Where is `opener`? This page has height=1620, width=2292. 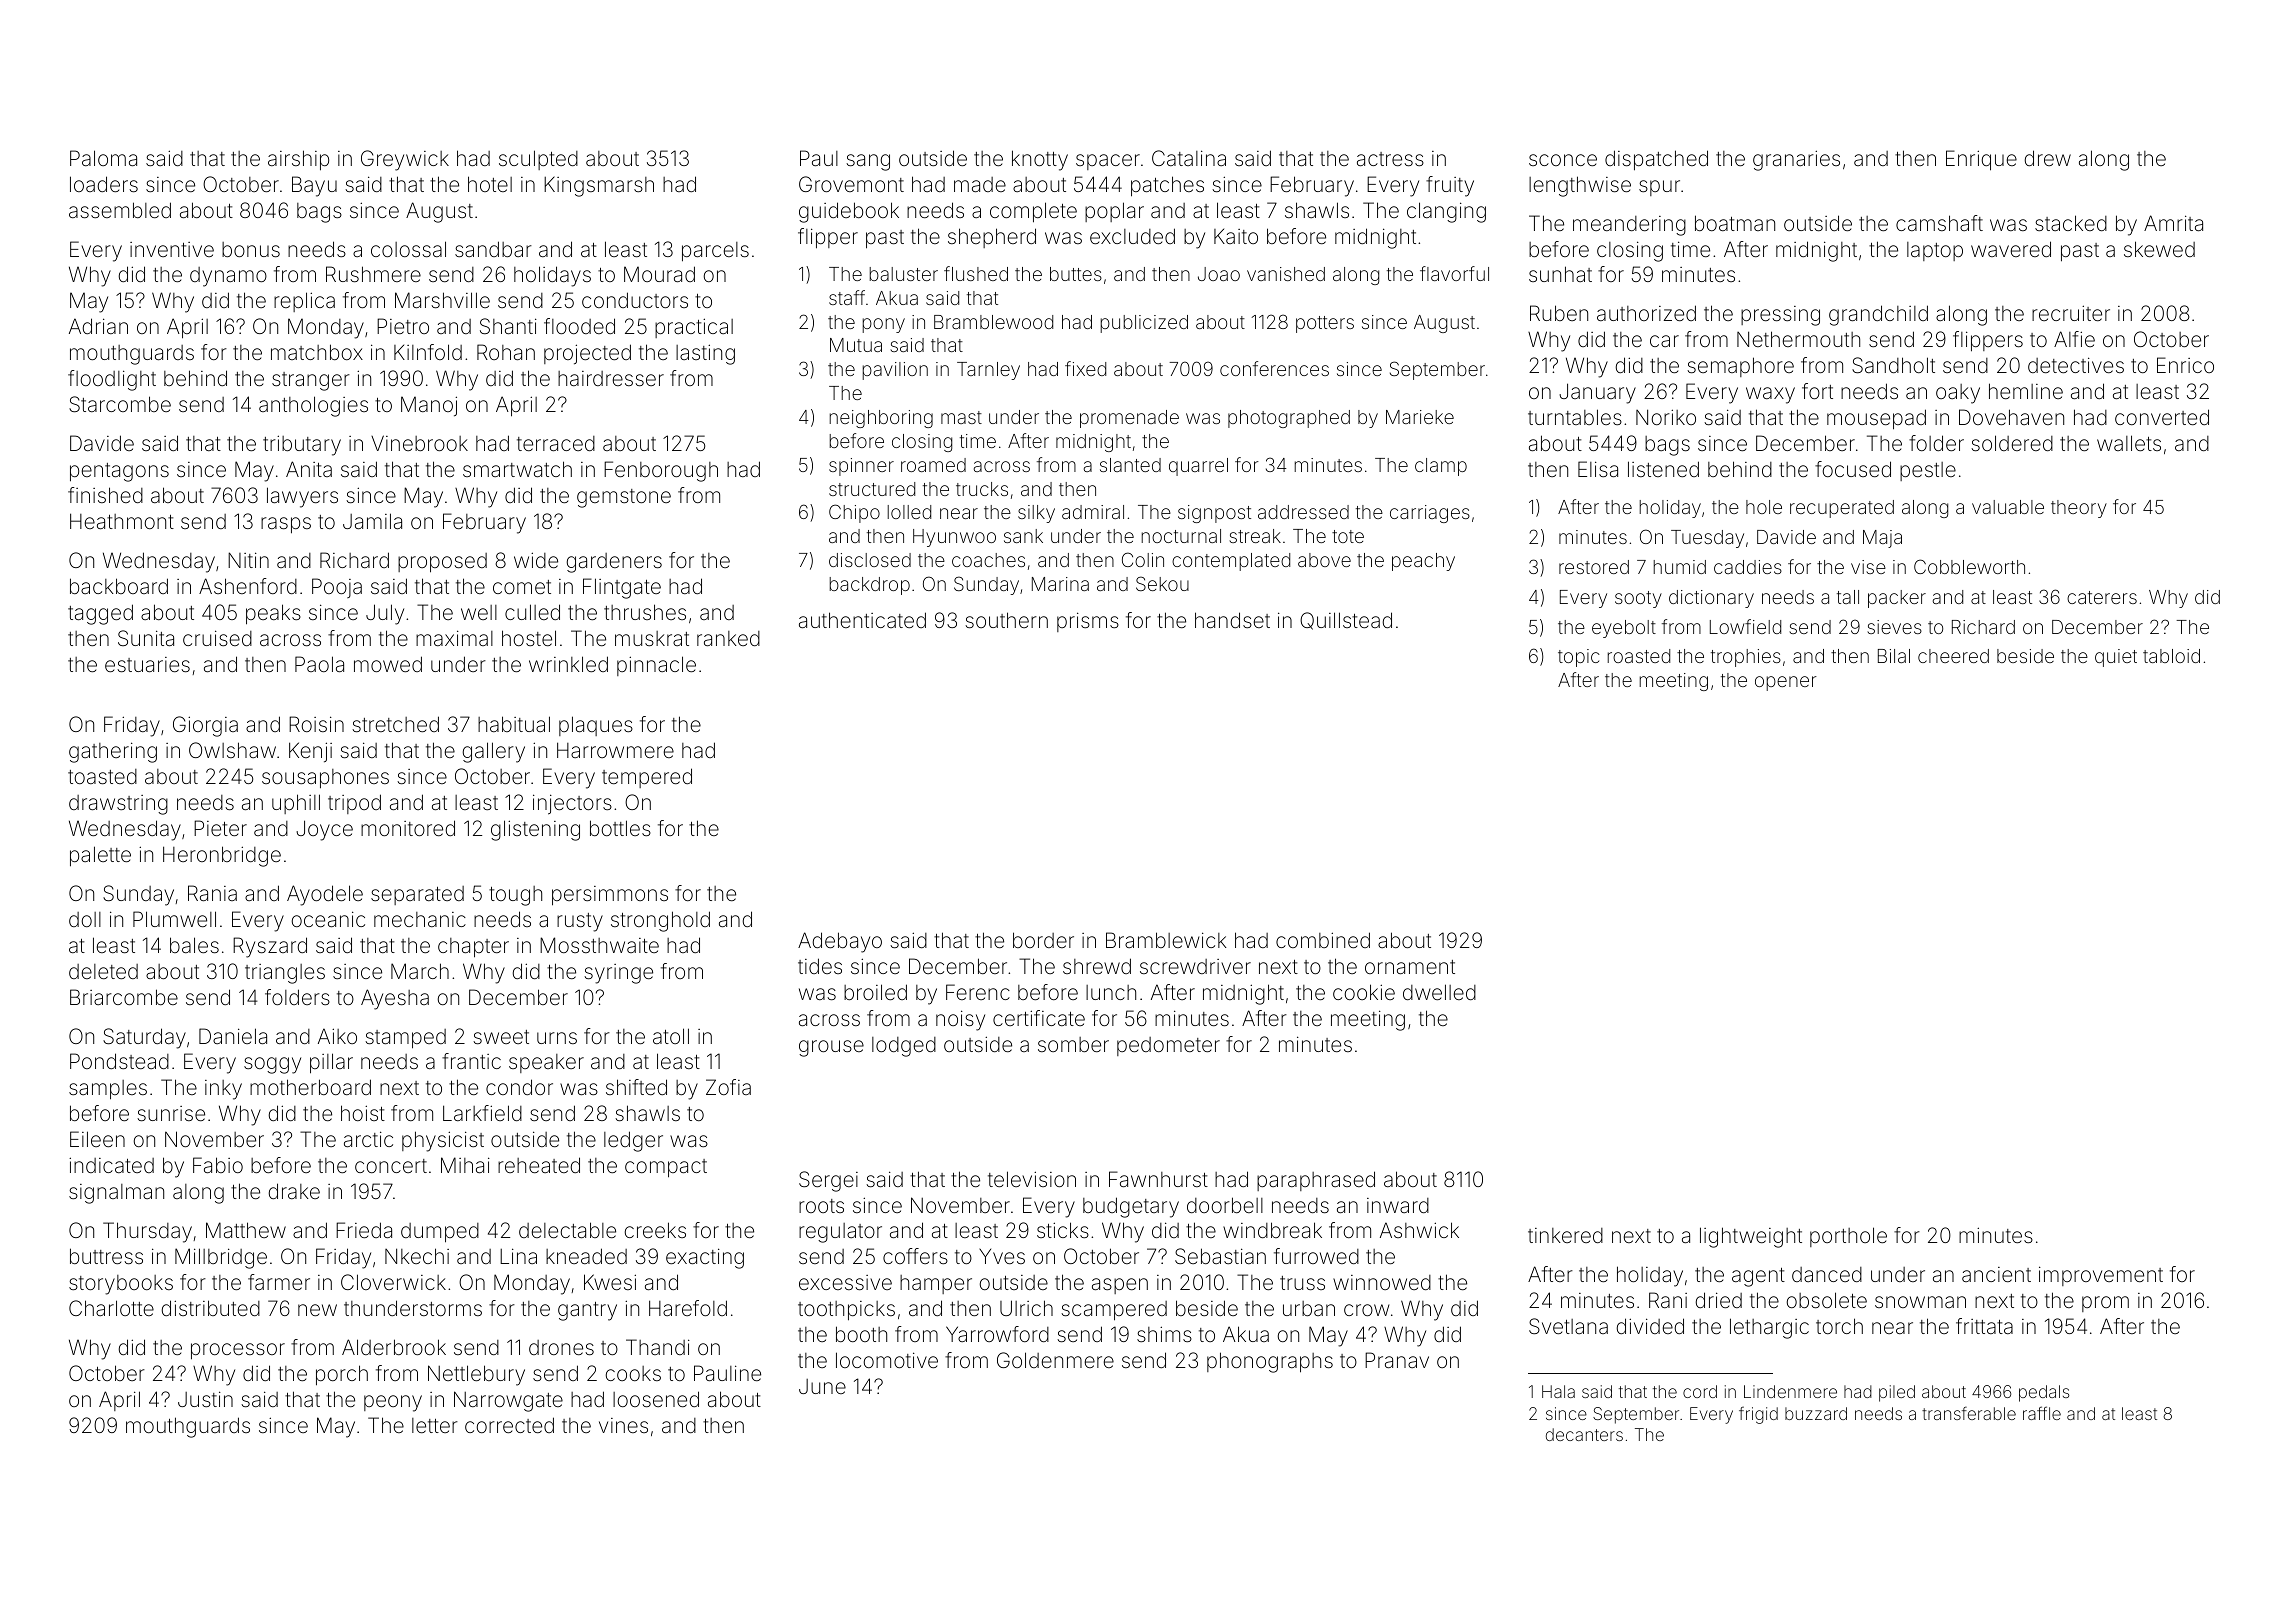
opener is located at coordinates (1786, 683).
